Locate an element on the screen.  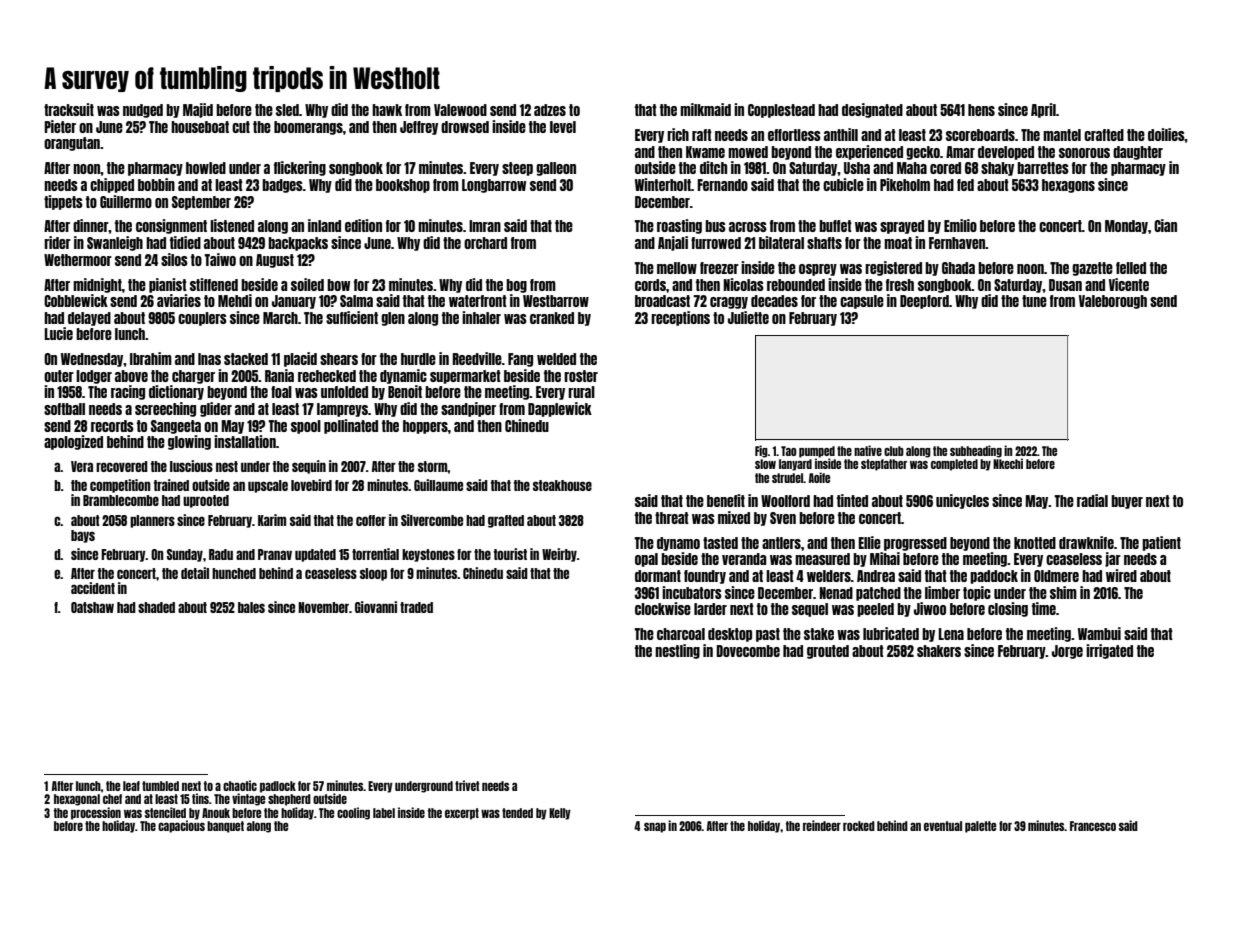
placid is located at coordinates (300, 359).
